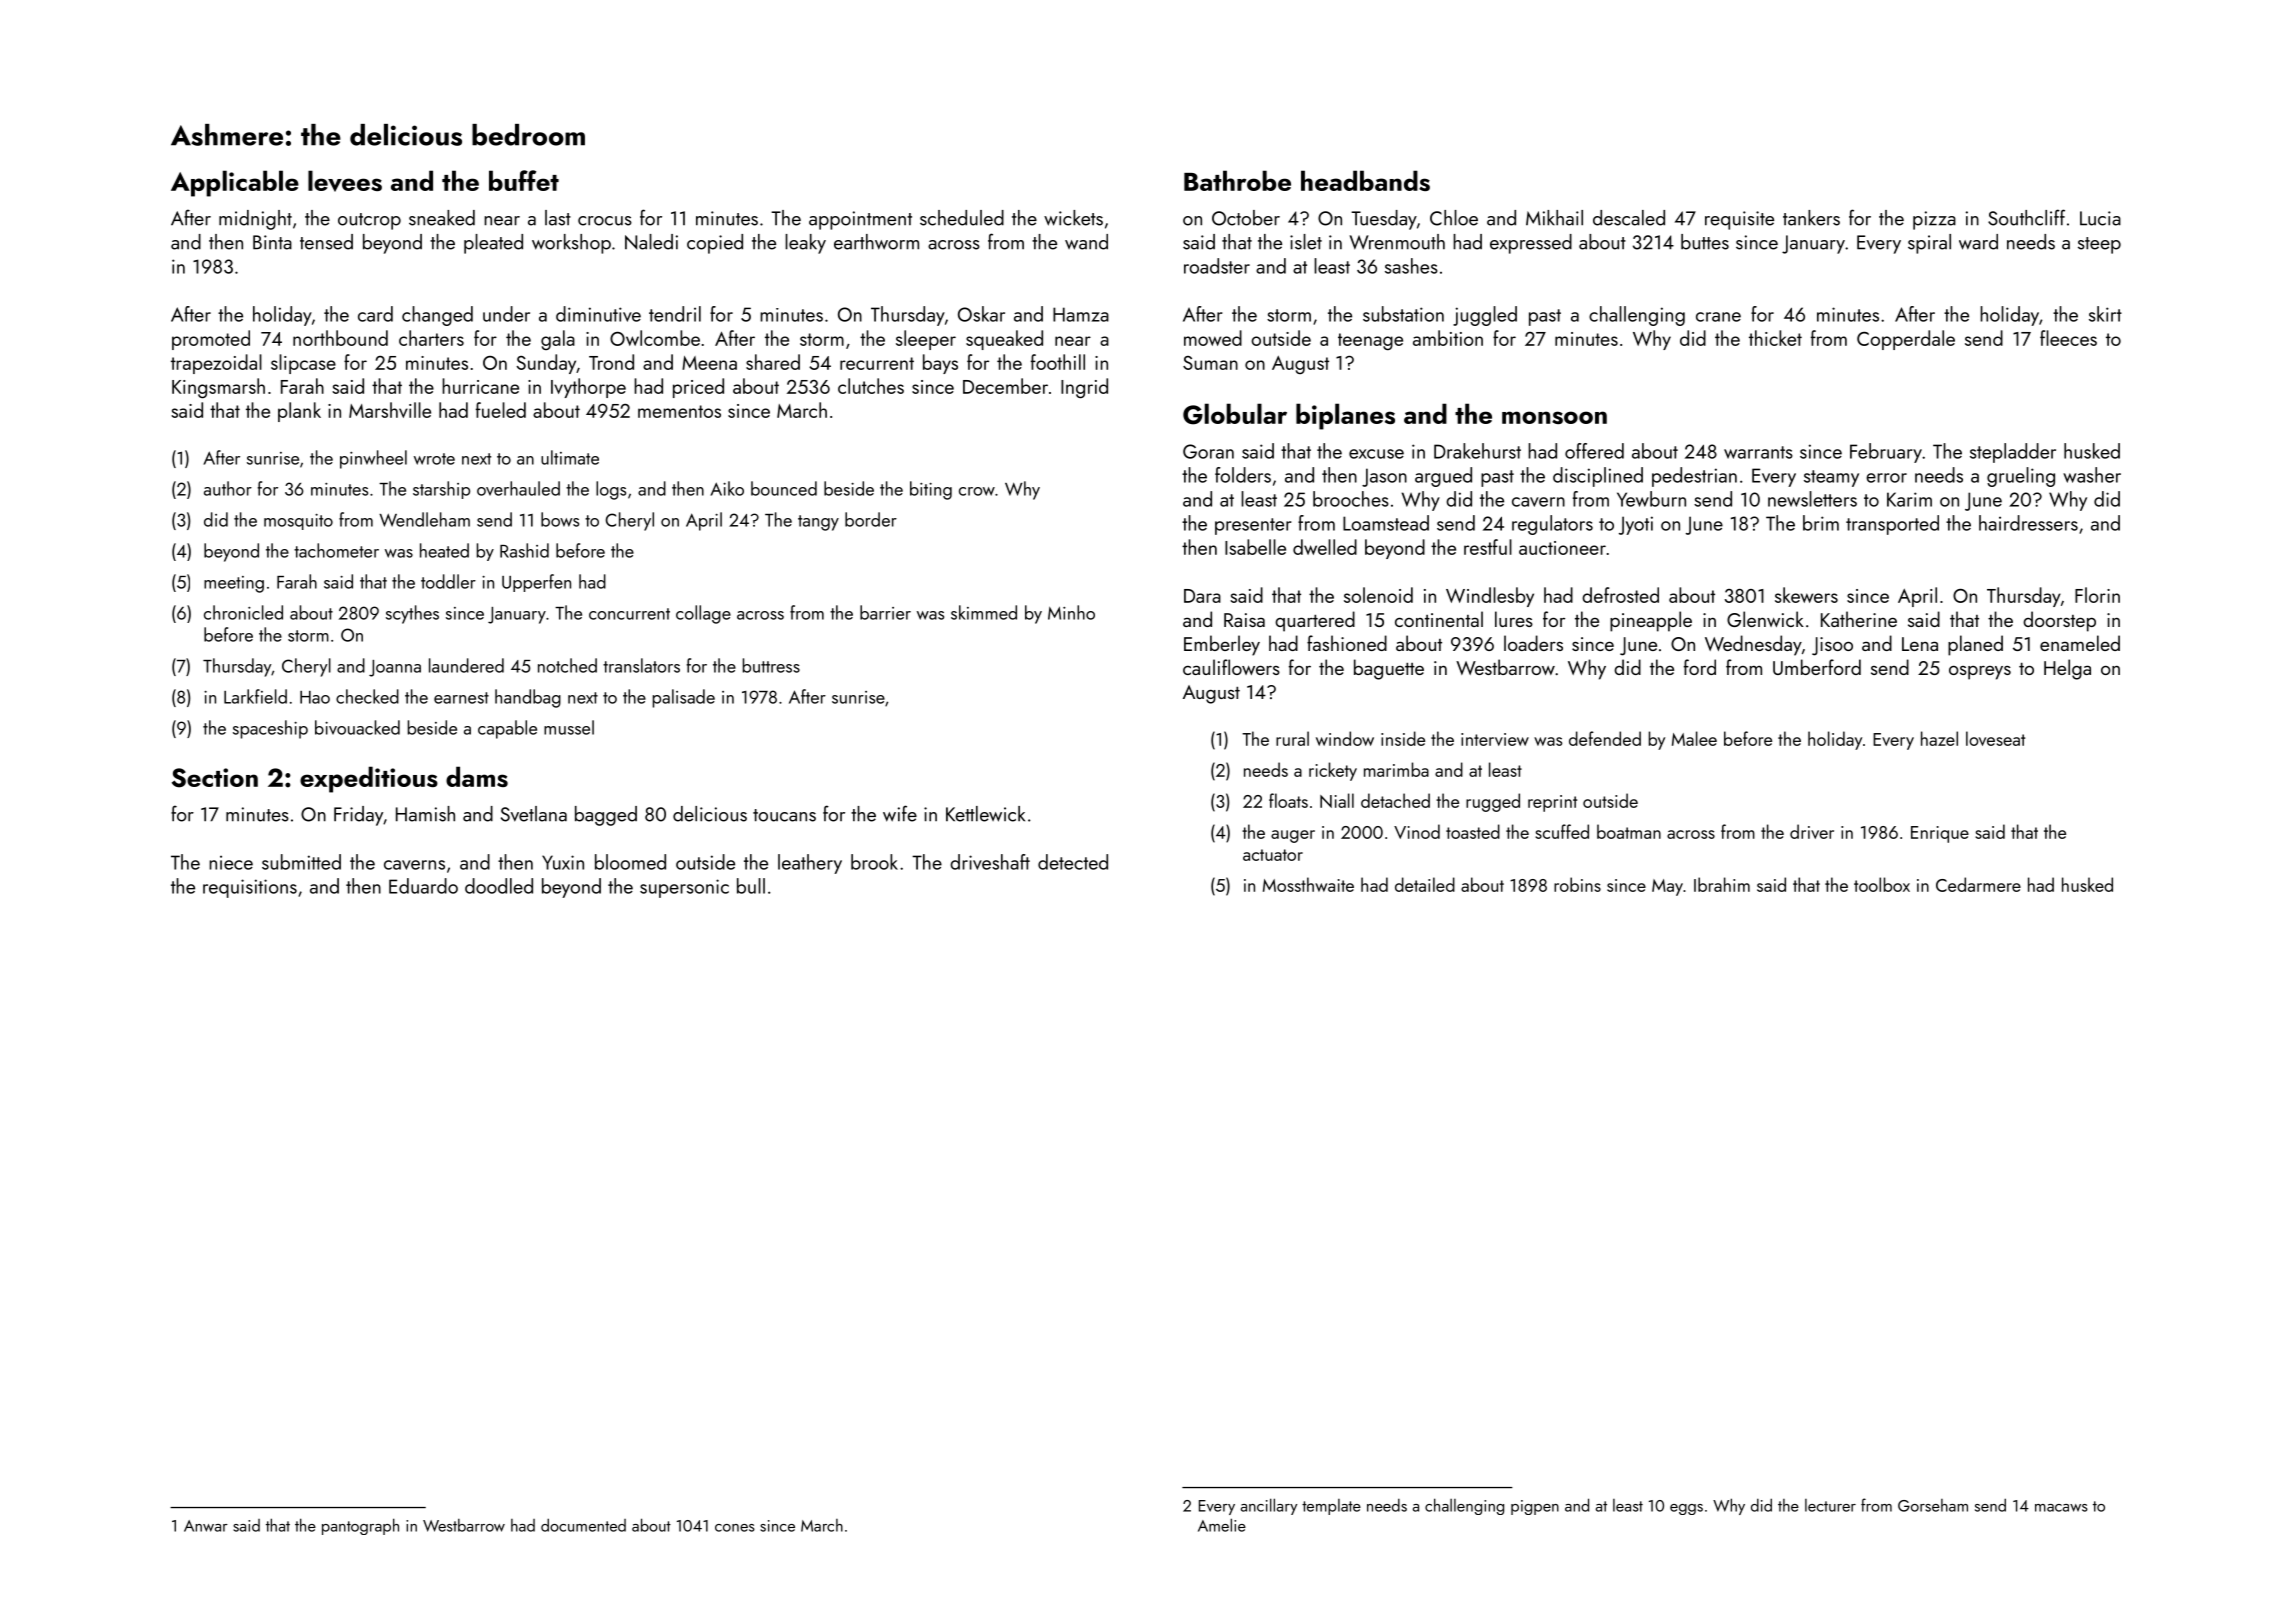 This page has height=1620, width=2292. I want to click on pantograph, so click(360, 1526).
